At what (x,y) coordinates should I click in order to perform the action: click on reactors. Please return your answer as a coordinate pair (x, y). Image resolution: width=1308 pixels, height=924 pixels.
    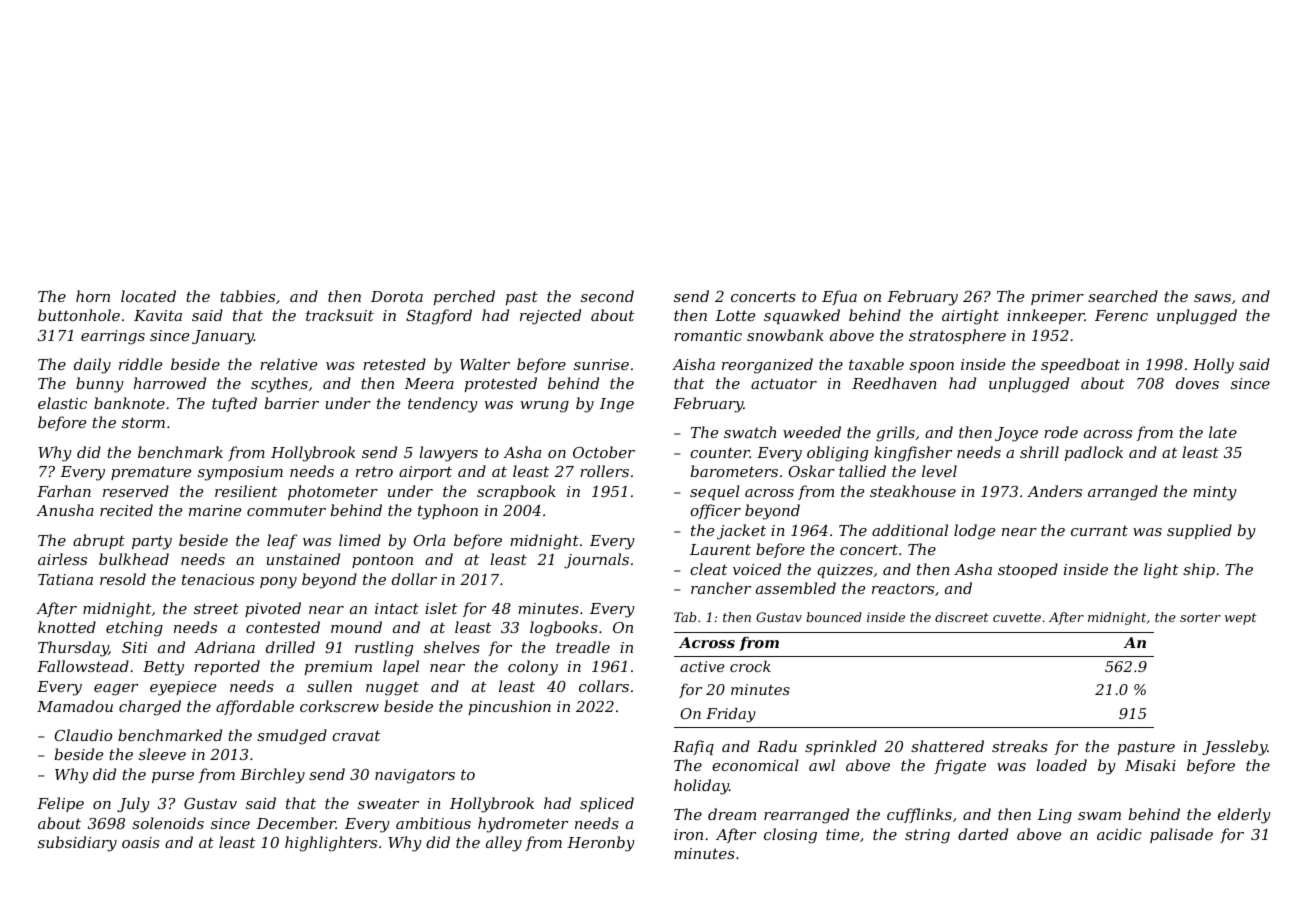
    Looking at the image, I should click on (903, 588).
